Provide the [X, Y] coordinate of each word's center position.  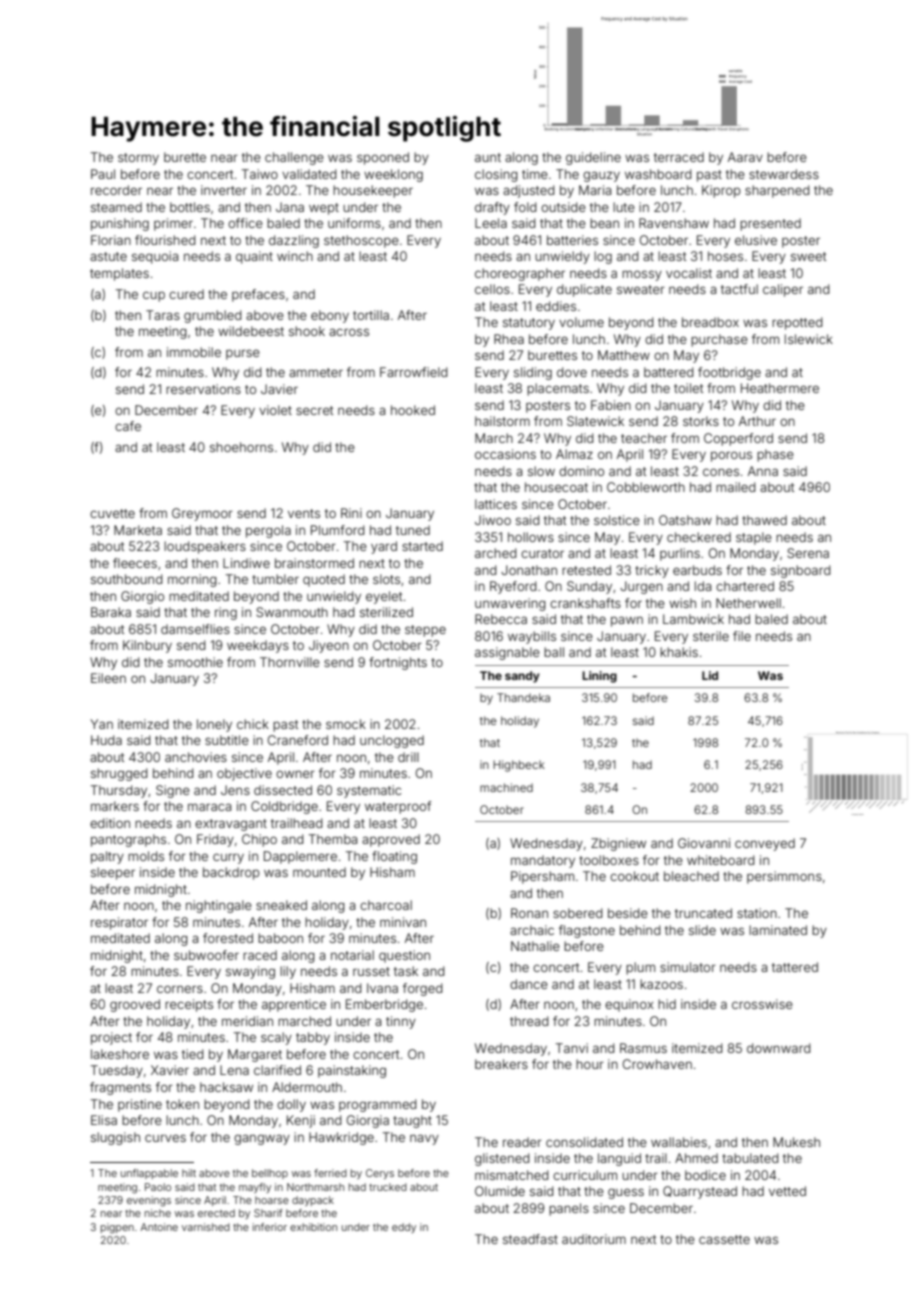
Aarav [745, 157]
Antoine [159, 1227]
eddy [404, 1228]
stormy [138, 159]
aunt [488, 157]
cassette [724, 1239]
